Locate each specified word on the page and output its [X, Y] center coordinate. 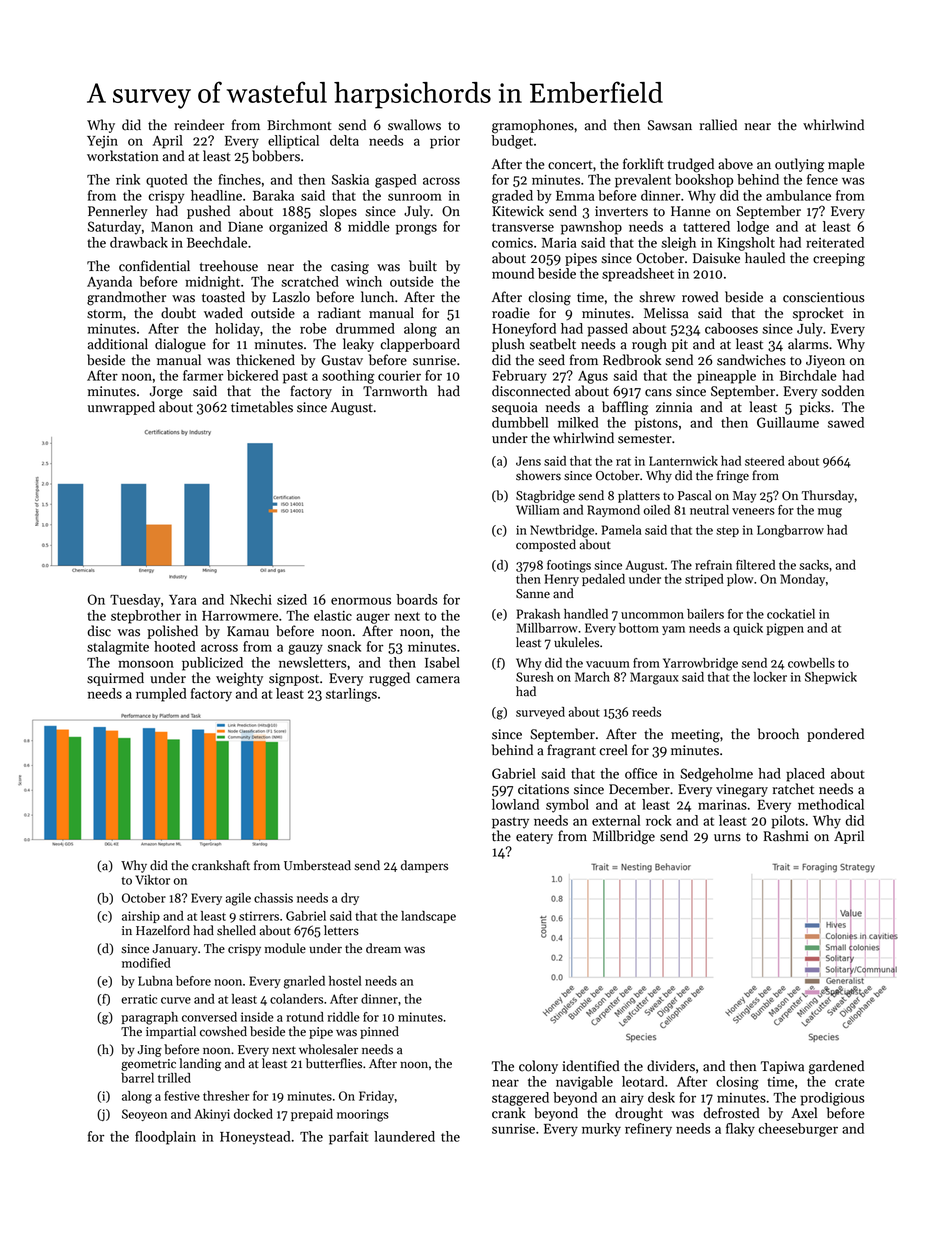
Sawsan [670, 125]
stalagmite [118, 648]
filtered [755, 565]
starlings [351, 695]
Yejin [102, 142]
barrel [137, 1078]
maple [846, 165]
